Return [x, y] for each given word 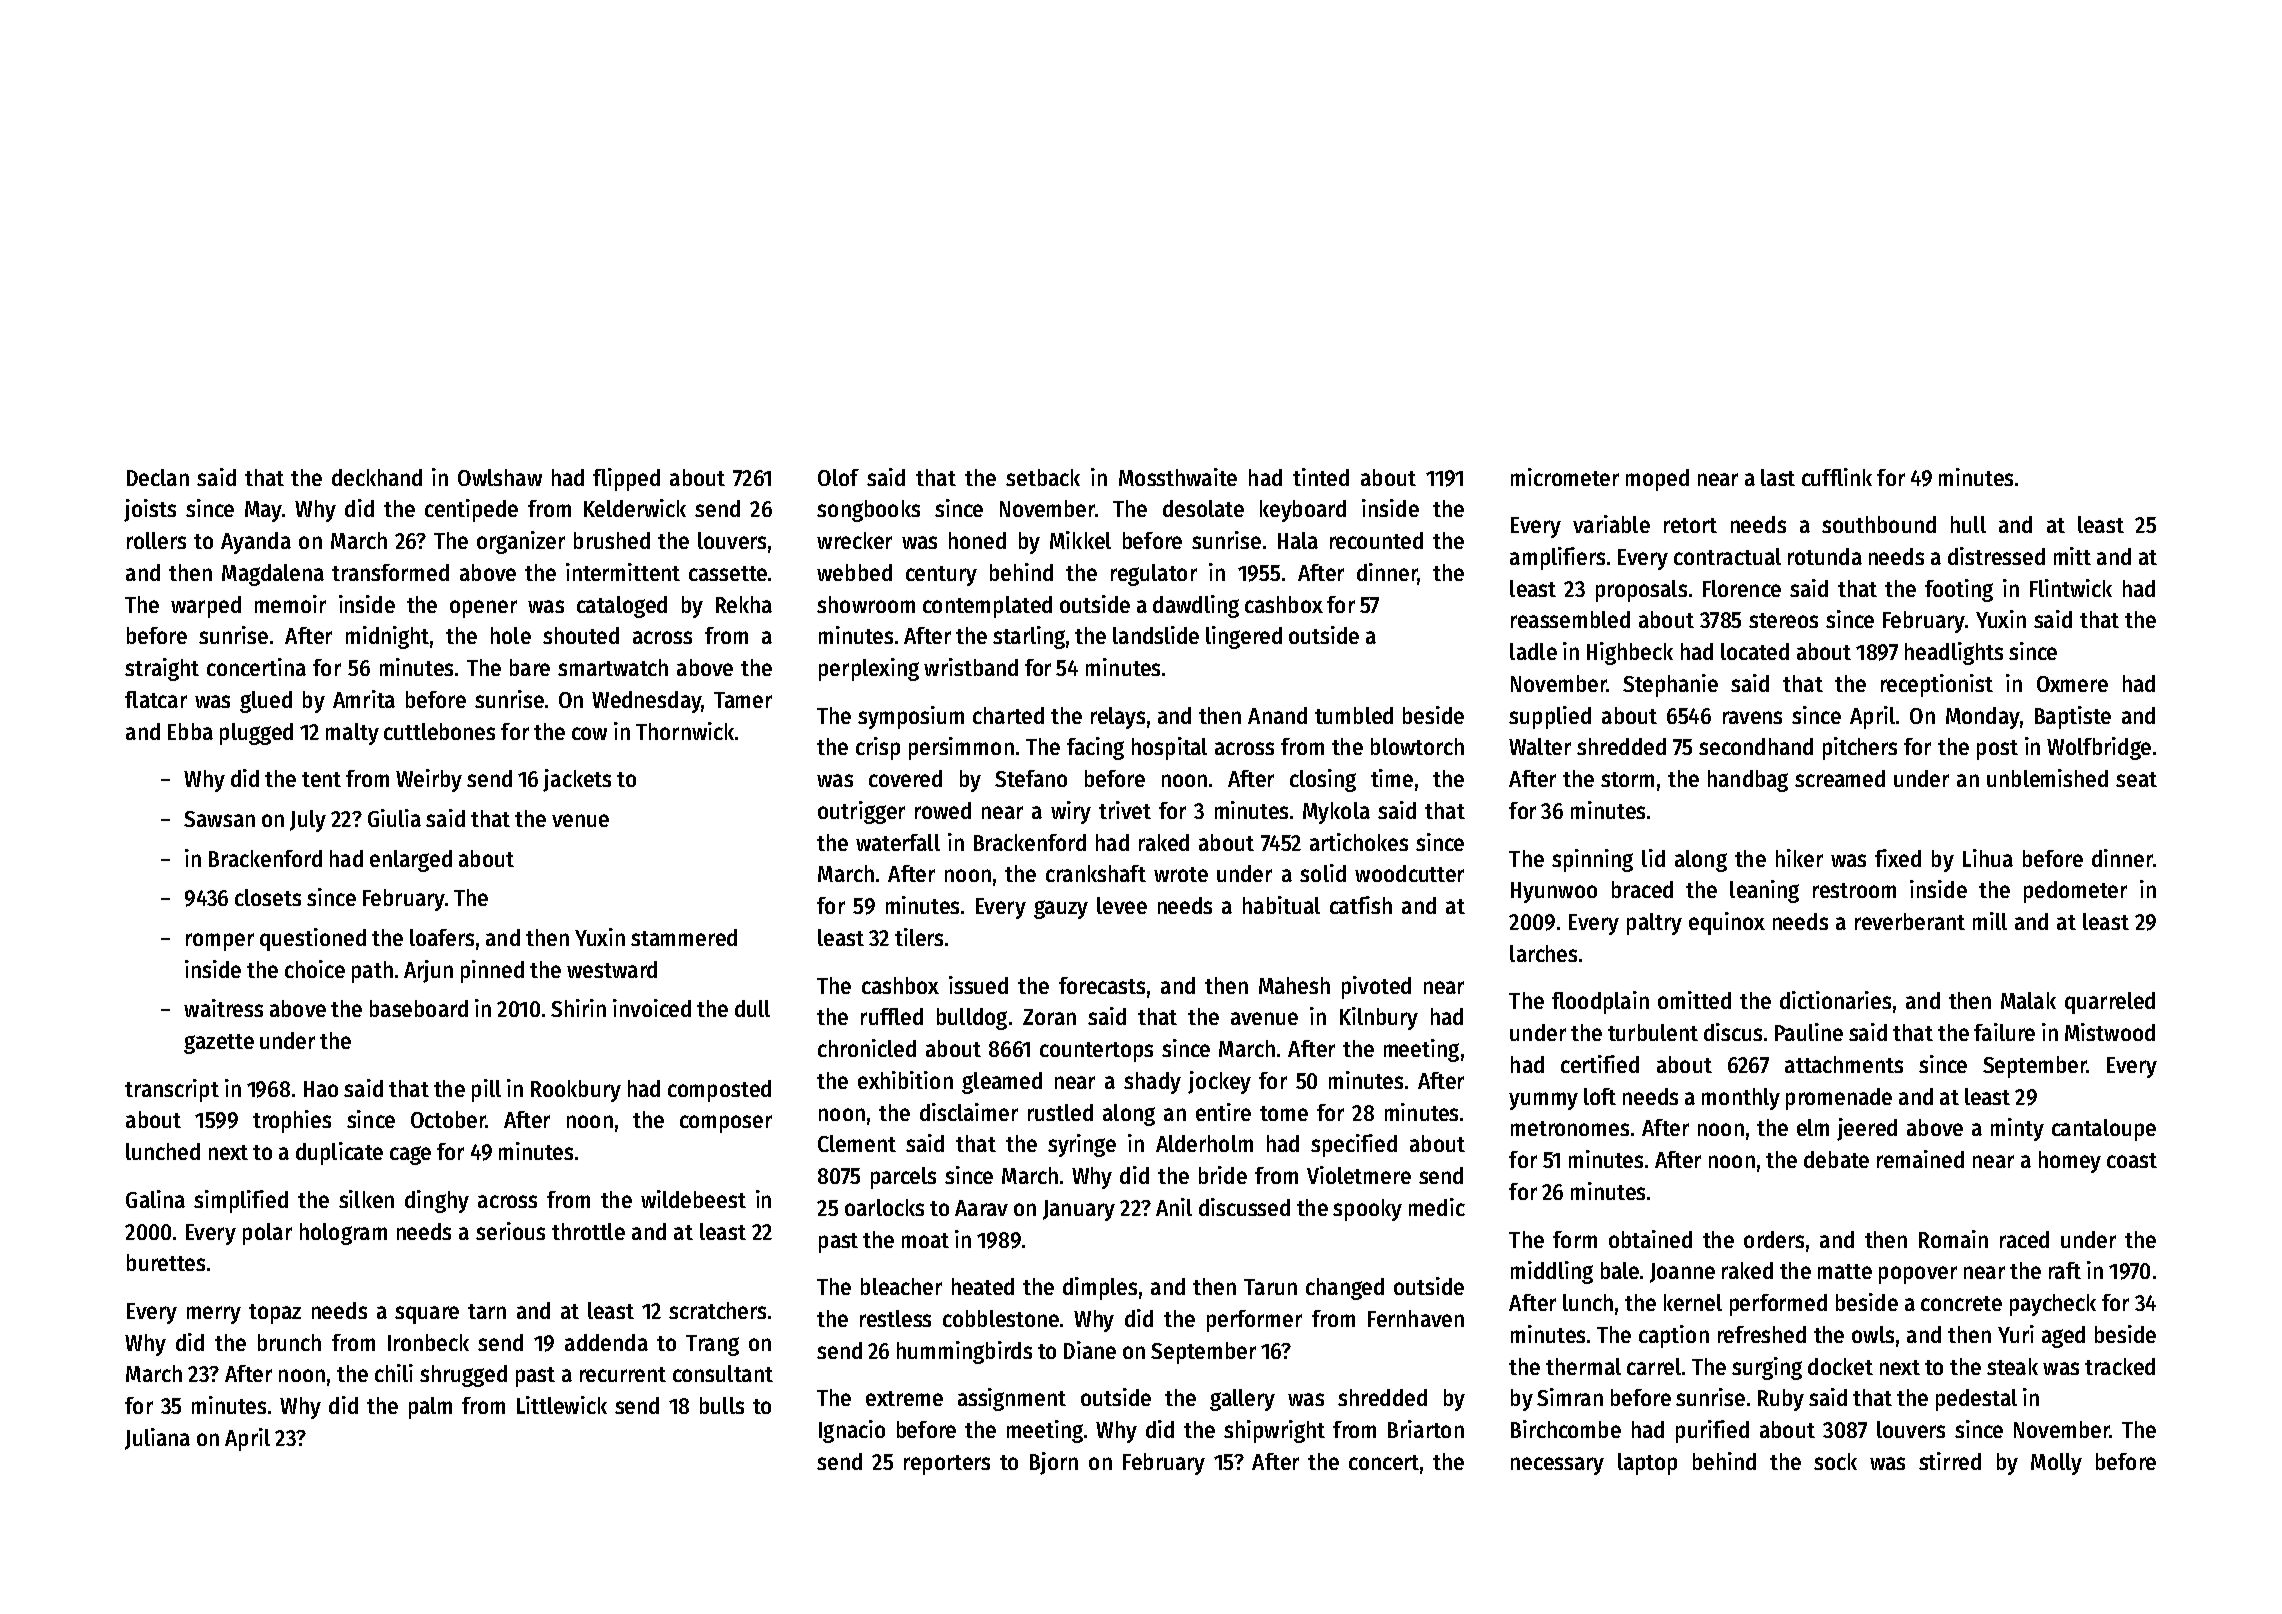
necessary [1557, 1466]
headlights [1954, 653]
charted [1008, 715]
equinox [1727, 923]
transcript [172, 1090]
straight [162, 669]
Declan [158, 477]
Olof [838, 477]
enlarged [411, 861]
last [1778, 477]
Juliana [157, 1439]
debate [1836, 1159]
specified [1354, 1145]
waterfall [898, 842]
